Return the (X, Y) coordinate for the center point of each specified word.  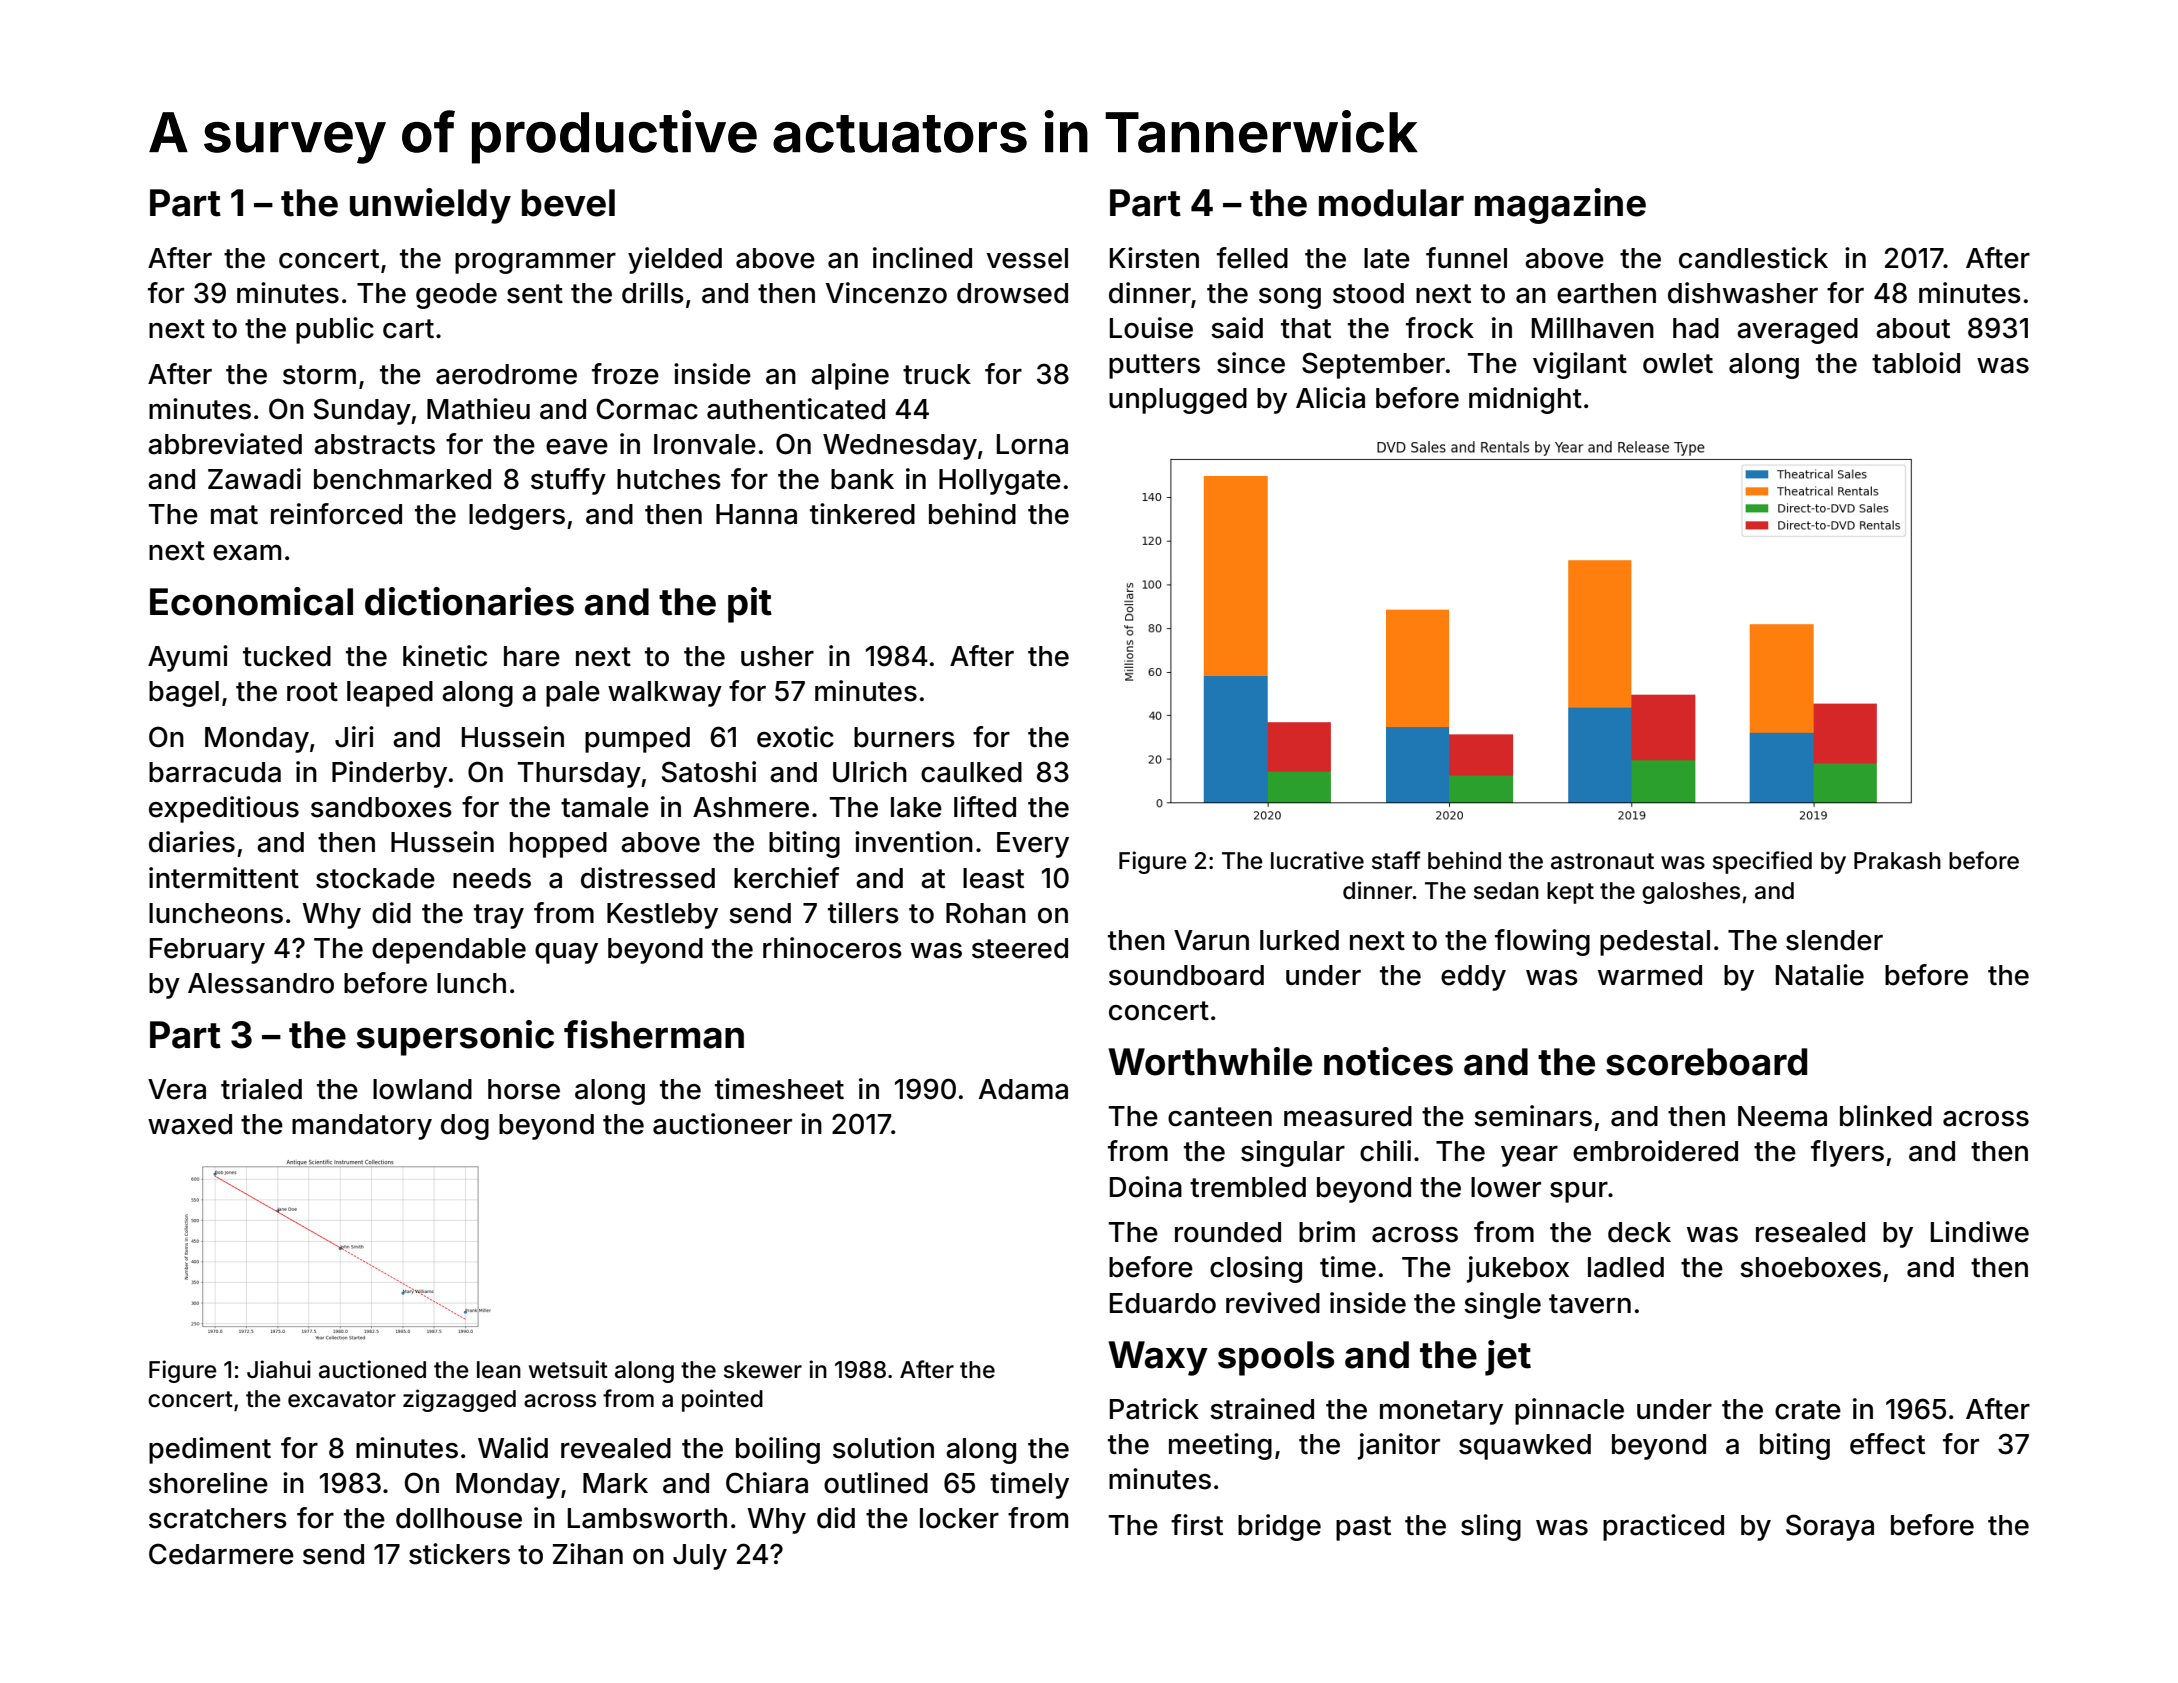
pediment (210, 1450)
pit (750, 605)
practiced (1663, 1527)
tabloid (1916, 363)
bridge (1279, 1527)
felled (1252, 258)
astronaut (1602, 861)
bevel (568, 203)
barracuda (215, 772)
